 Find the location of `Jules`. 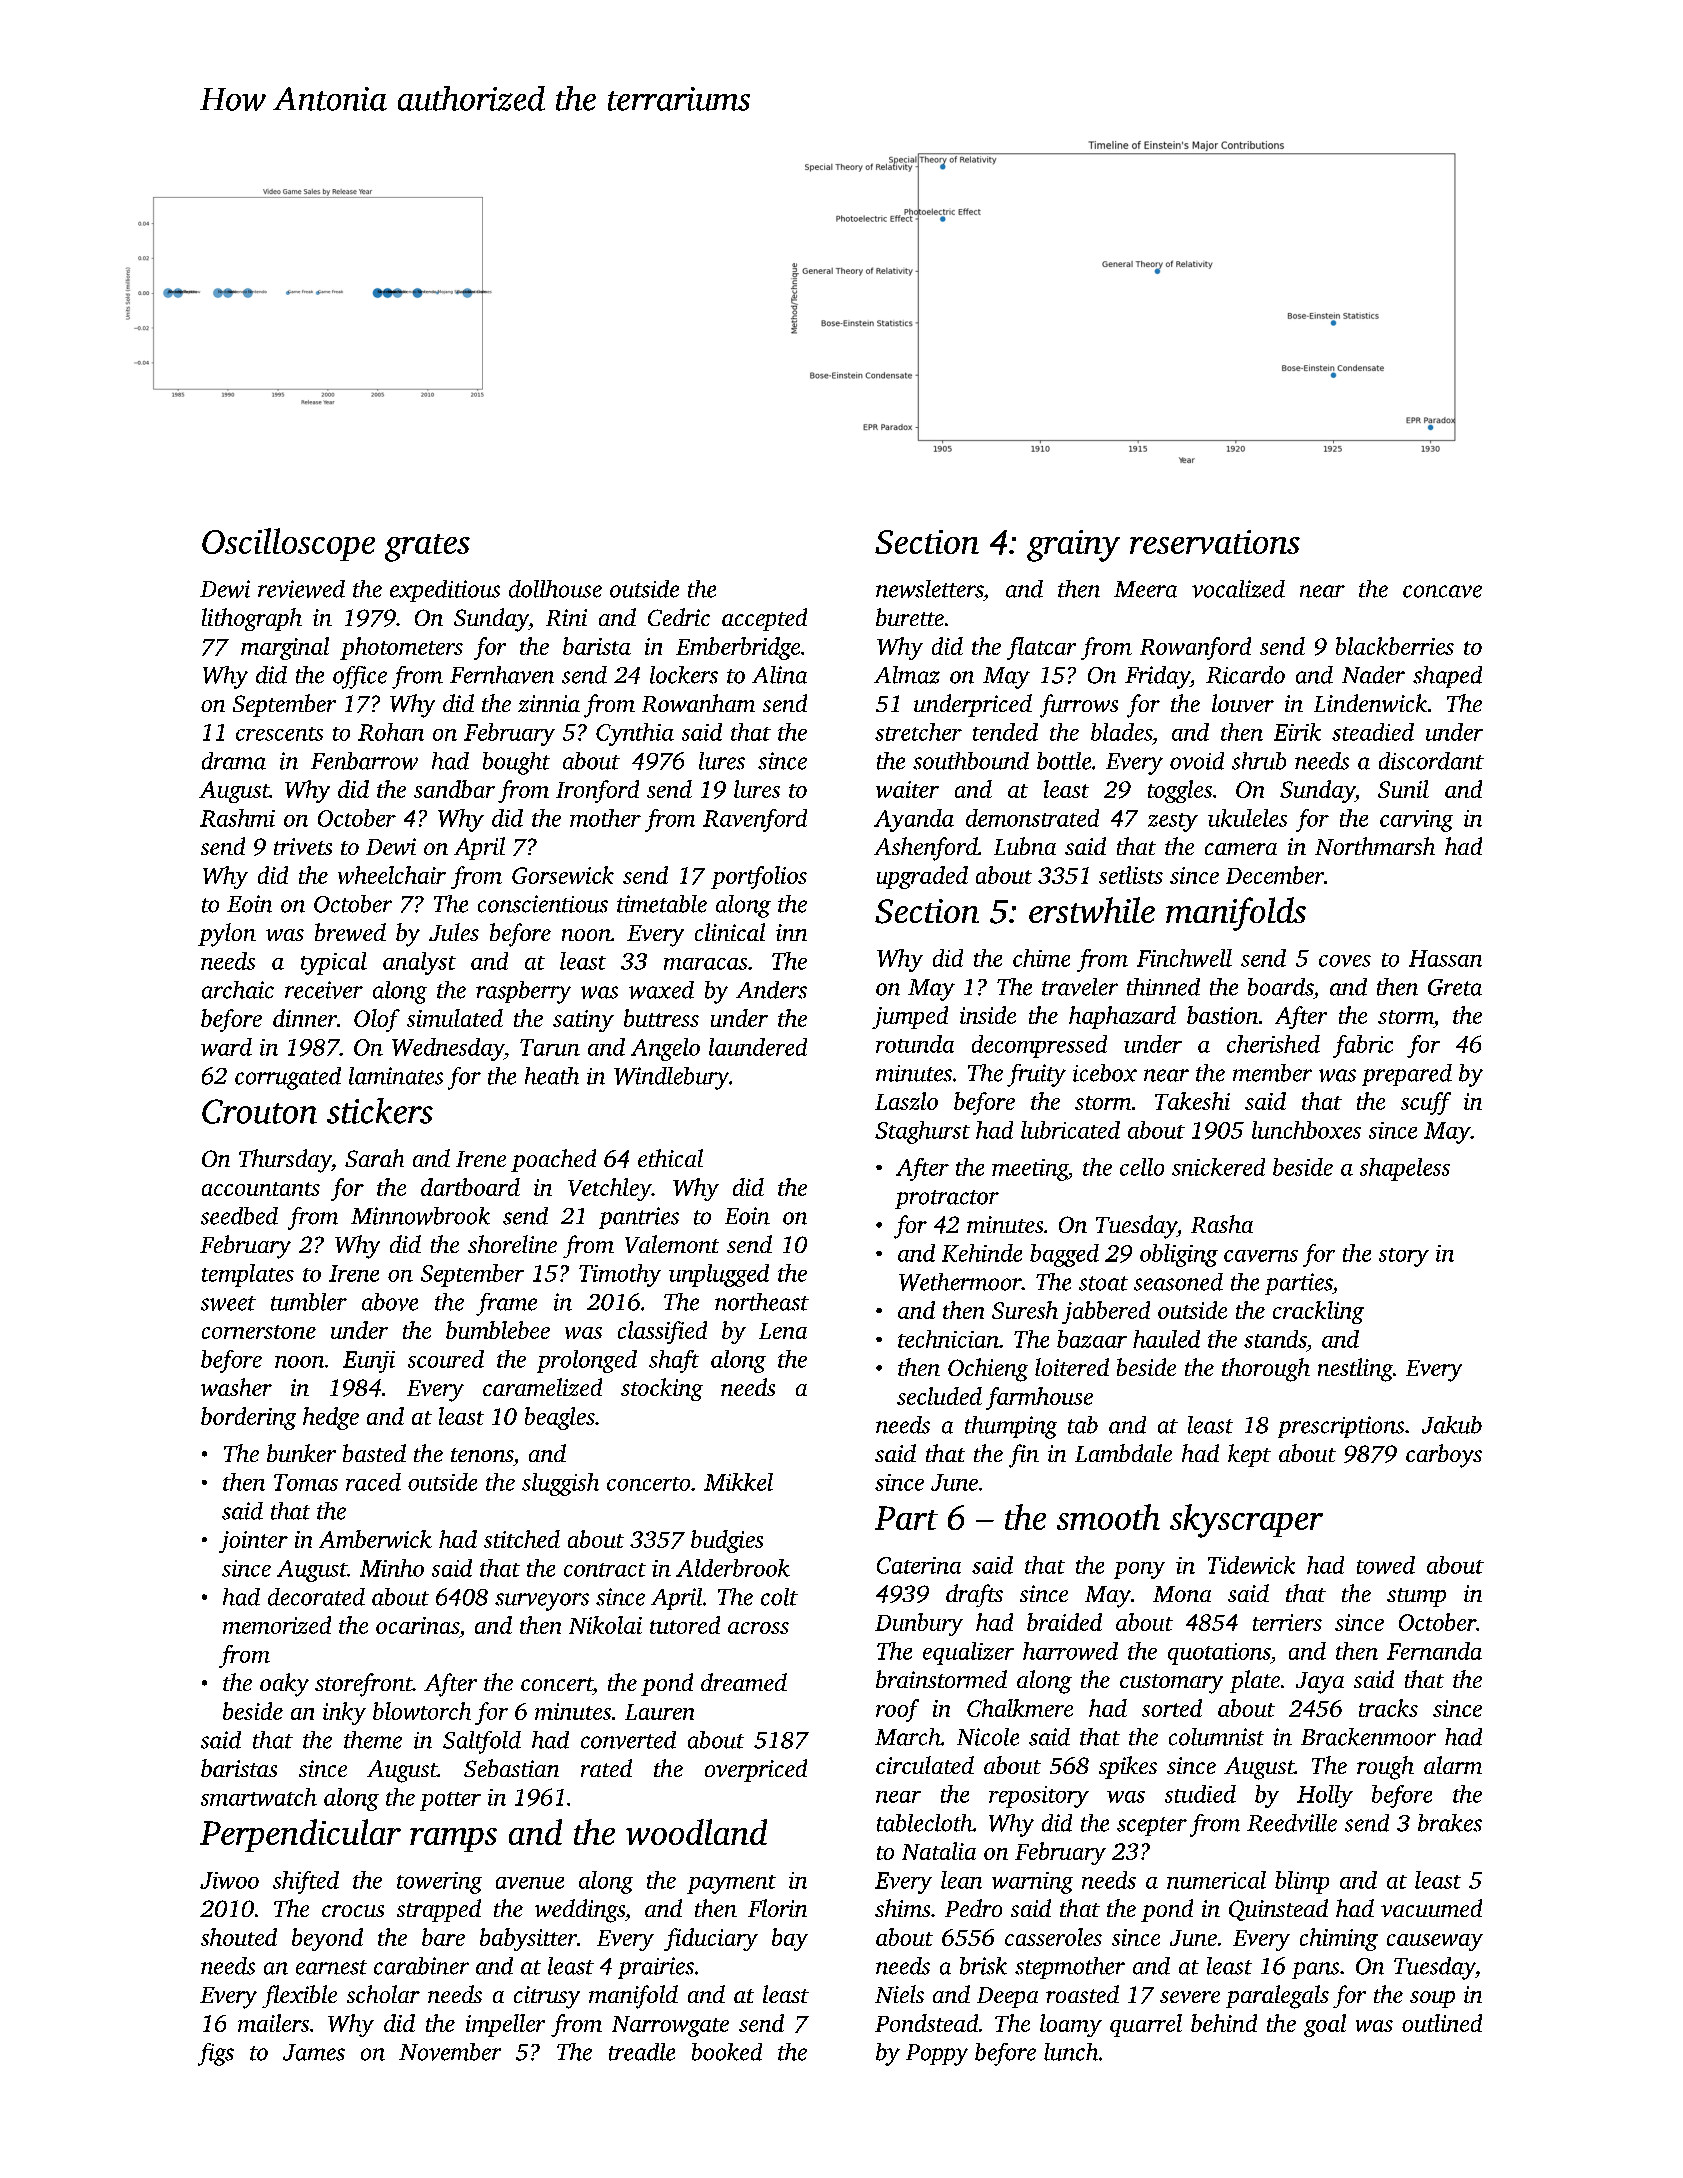

Jules is located at coordinates (454, 932).
